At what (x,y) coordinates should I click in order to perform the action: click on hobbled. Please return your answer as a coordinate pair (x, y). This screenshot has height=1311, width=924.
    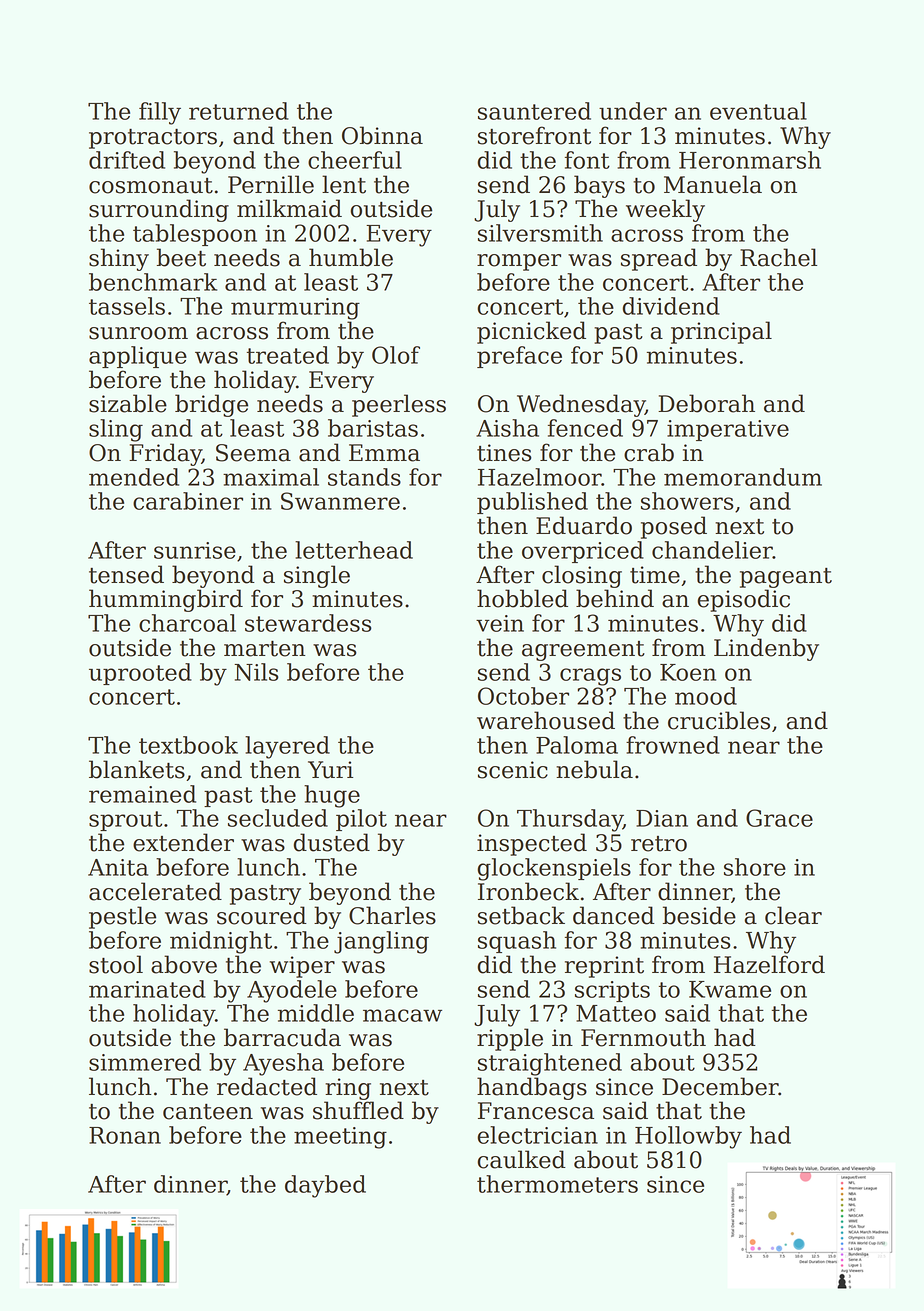
    Looking at the image, I should click on (522, 598).
